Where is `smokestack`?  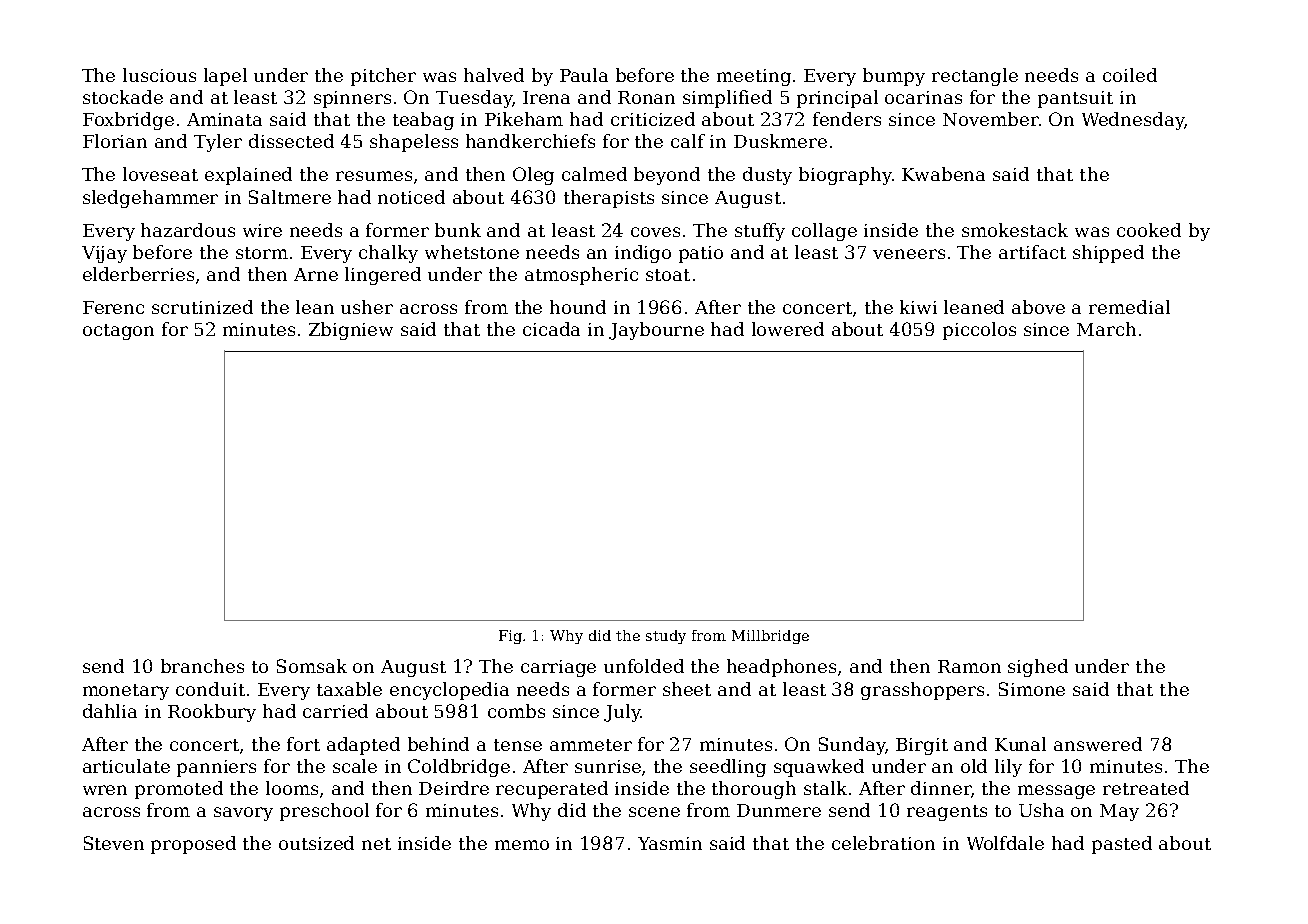 smokestack is located at coordinates (1015, 230).
